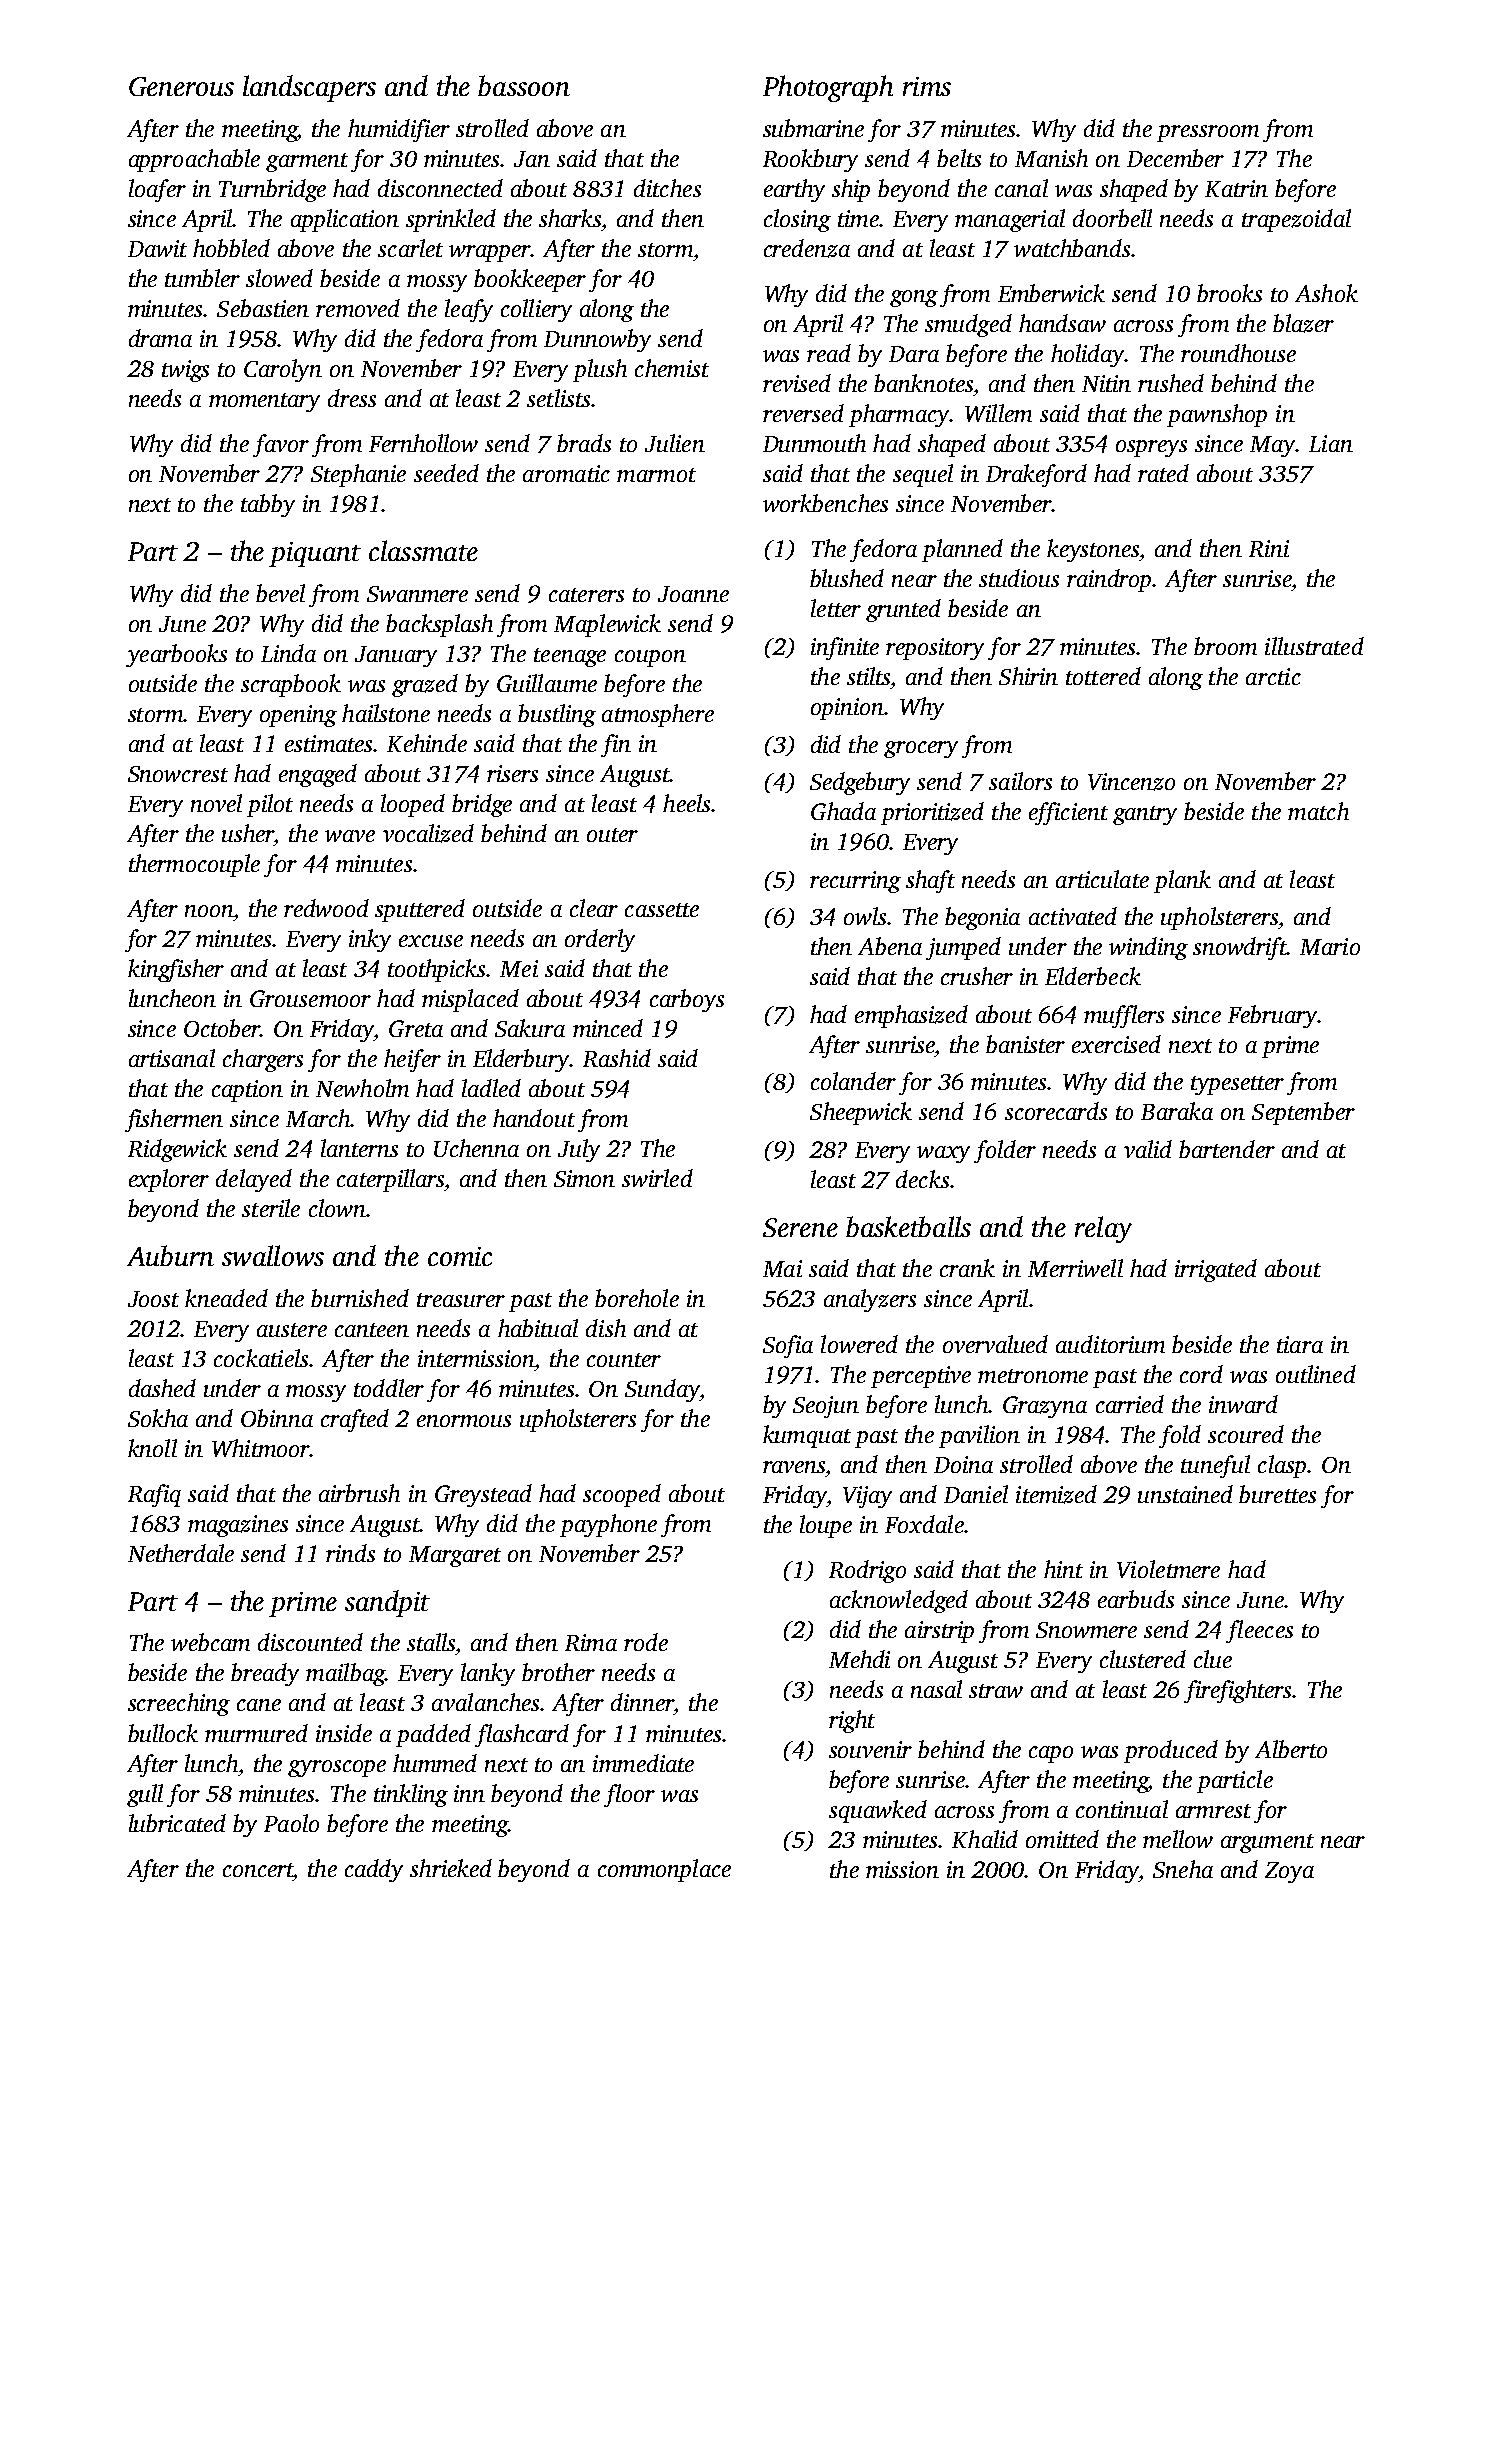 The height and width of the document is (2464, 1496). Describe the element at coordinates (930, 881) in the document. I see `shaft` at that location.
